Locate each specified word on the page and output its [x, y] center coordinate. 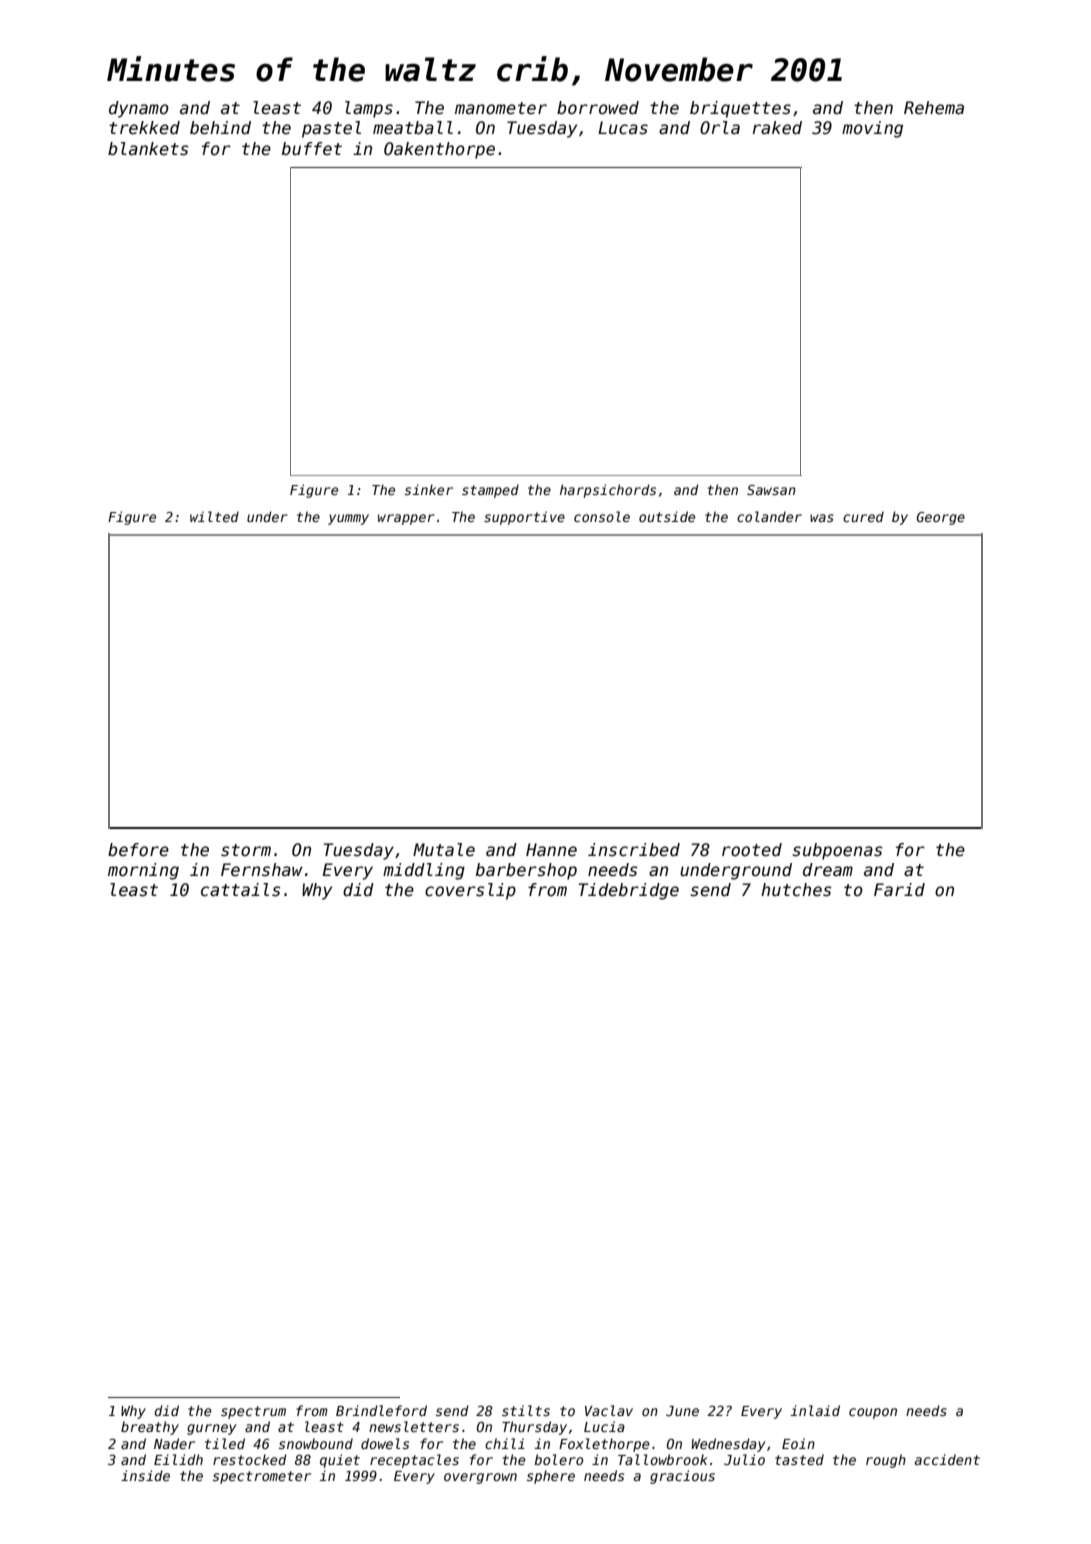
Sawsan [771, 490]
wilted [214, 516]
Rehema [934, 108]
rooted [752, 850]
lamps [369, 109]
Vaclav [609, 1410]
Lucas [623, 128]
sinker [429, 489]
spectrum [253, 1412]
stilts [526, 1410]
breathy [150, 1428]
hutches [796, 890]
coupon [873, 1413]
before [138, 850]
